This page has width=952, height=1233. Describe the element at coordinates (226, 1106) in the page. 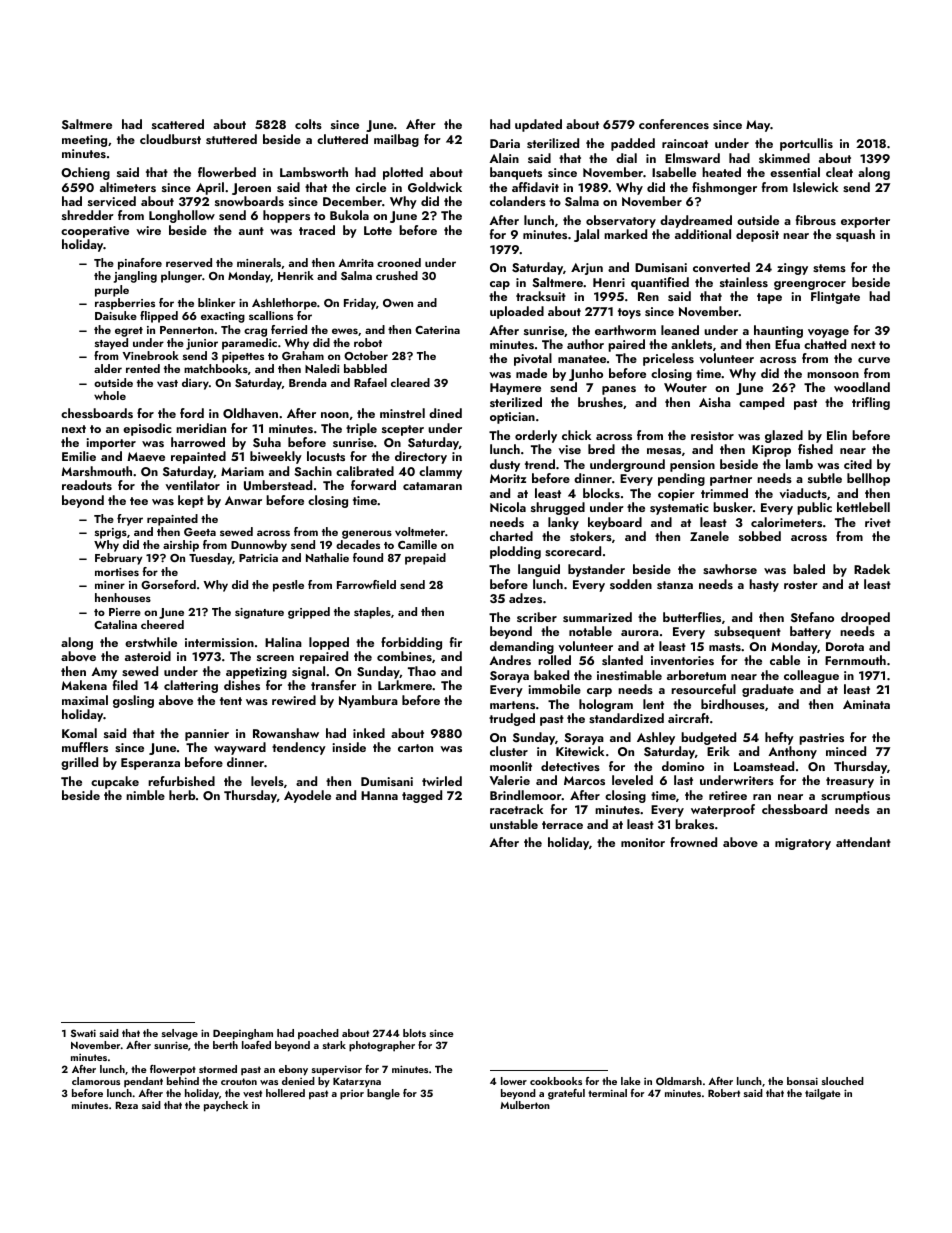

I see `paycheck` at that location.
